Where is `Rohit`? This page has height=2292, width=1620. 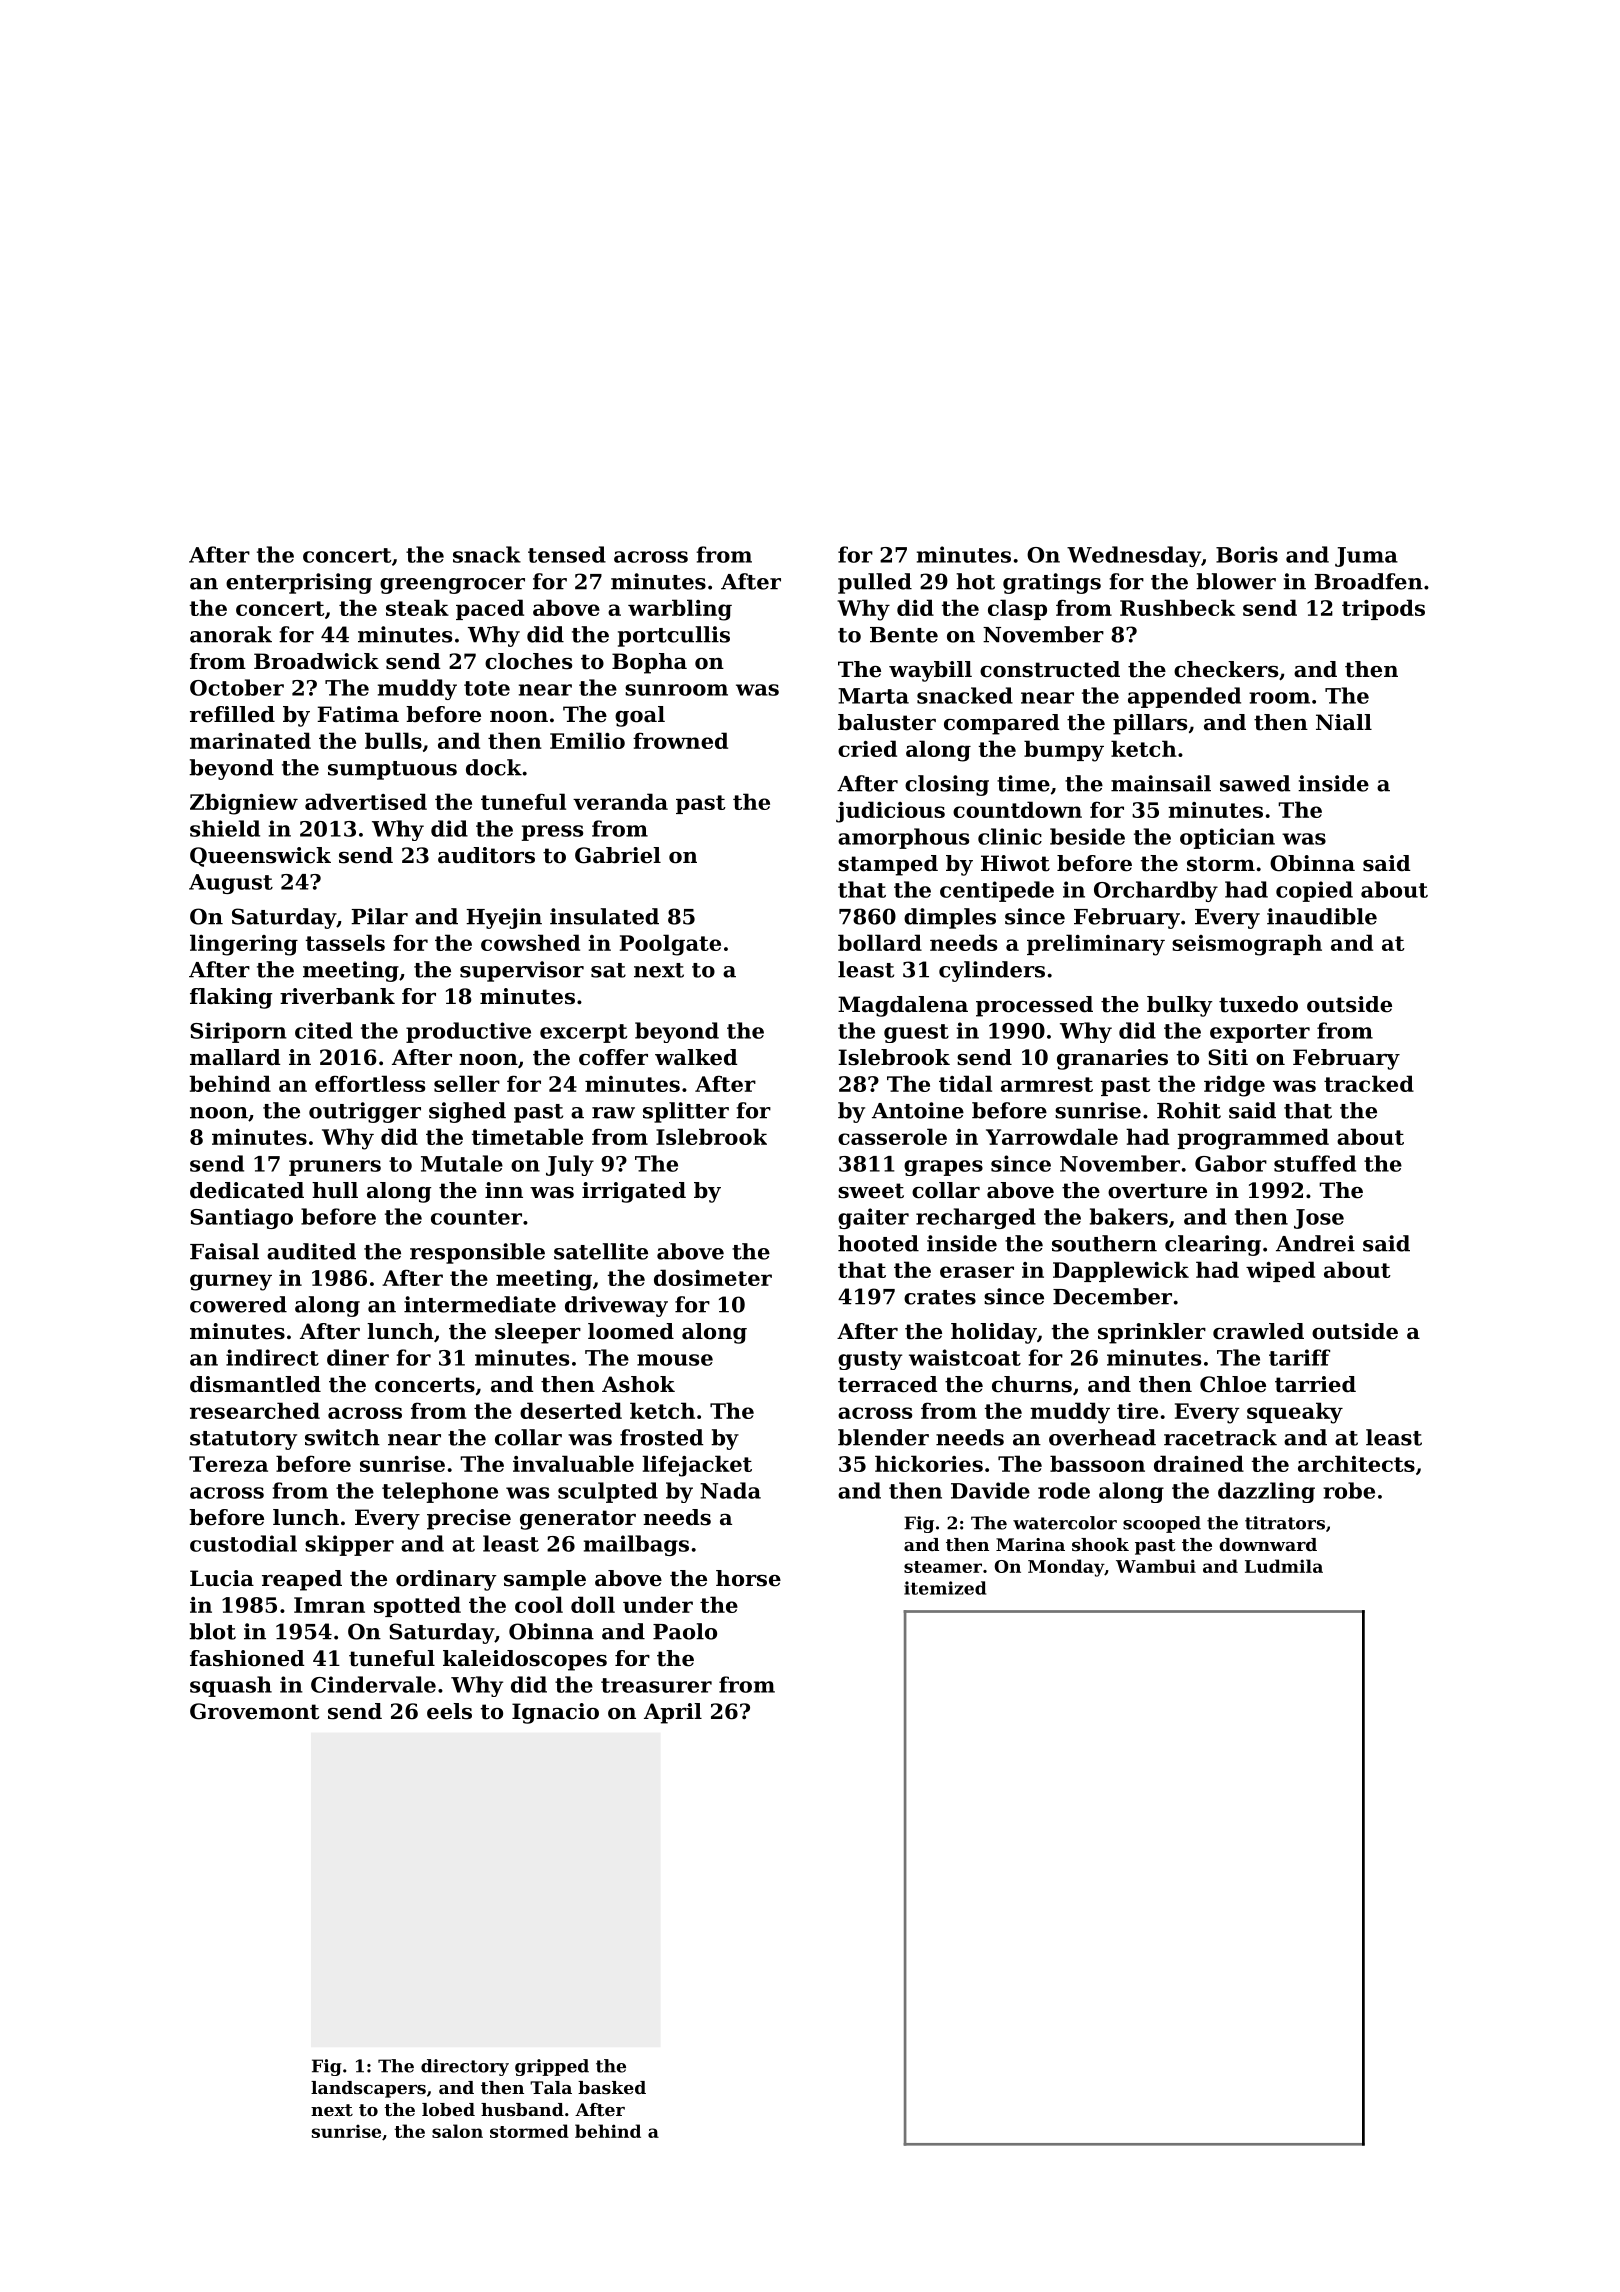
Rohit is located at coordinates (1189, 1110).
